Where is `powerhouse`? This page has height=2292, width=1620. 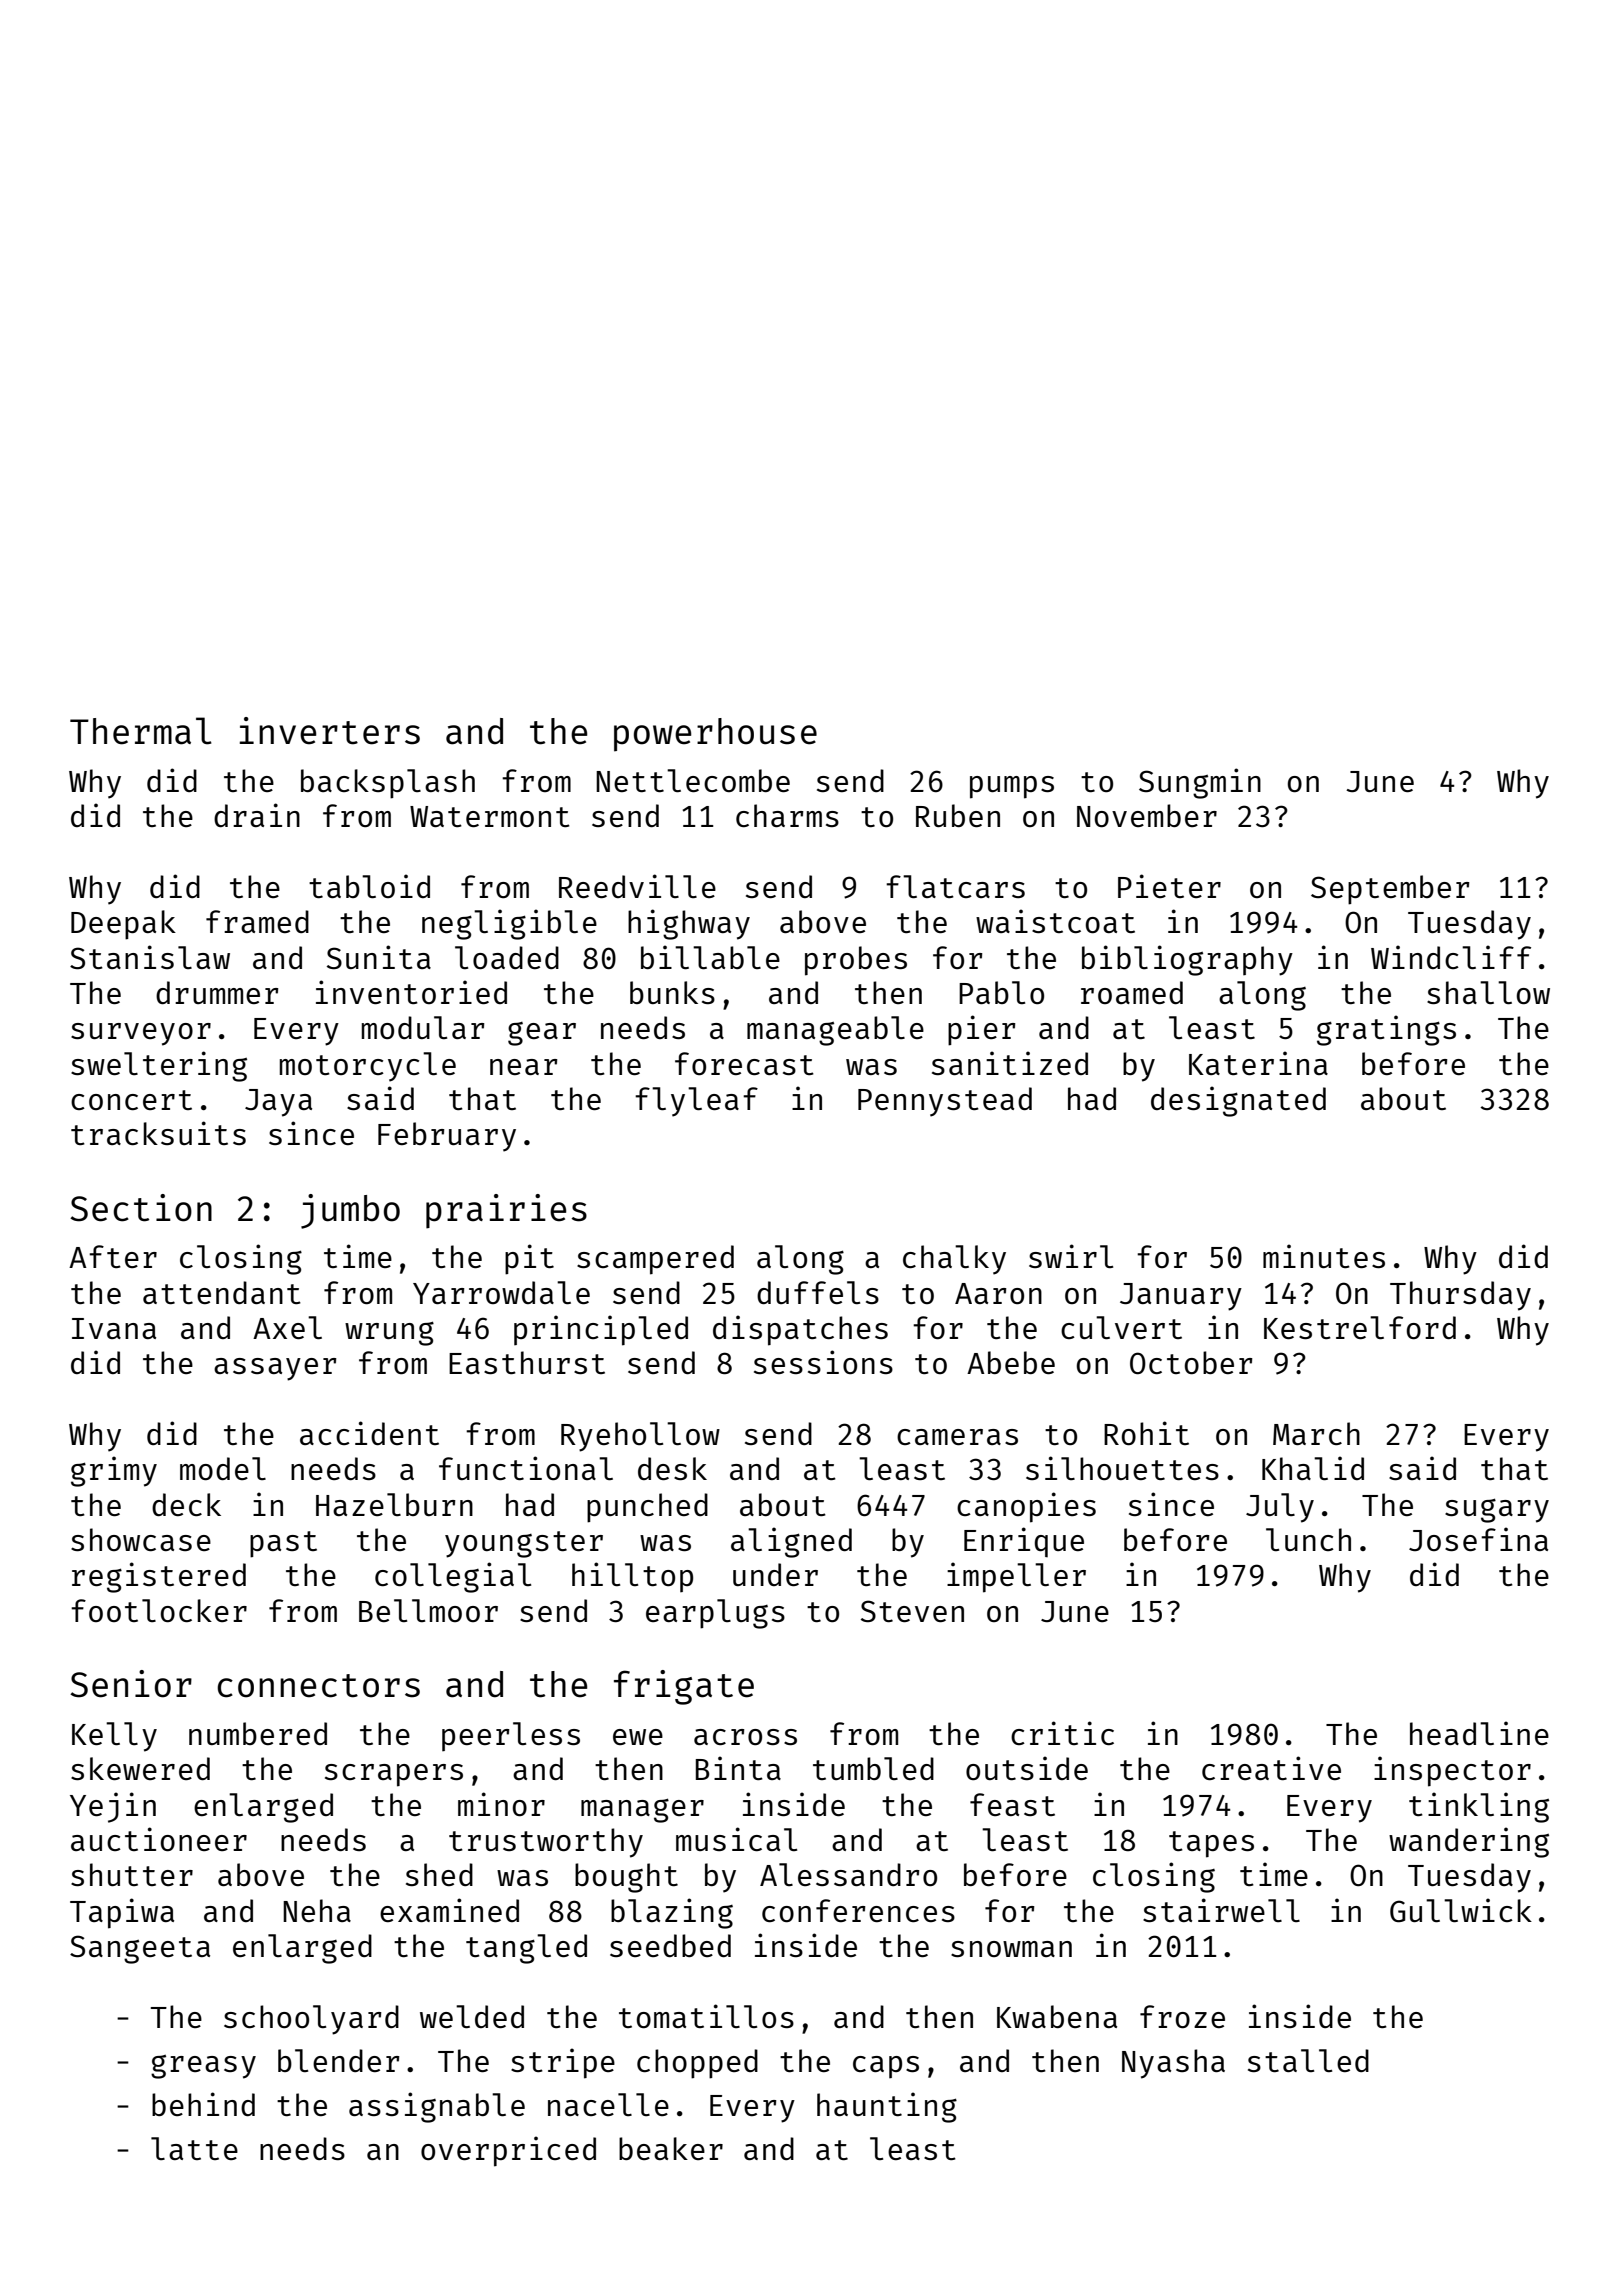 powerhouse is located at coordinates (715, 735).
